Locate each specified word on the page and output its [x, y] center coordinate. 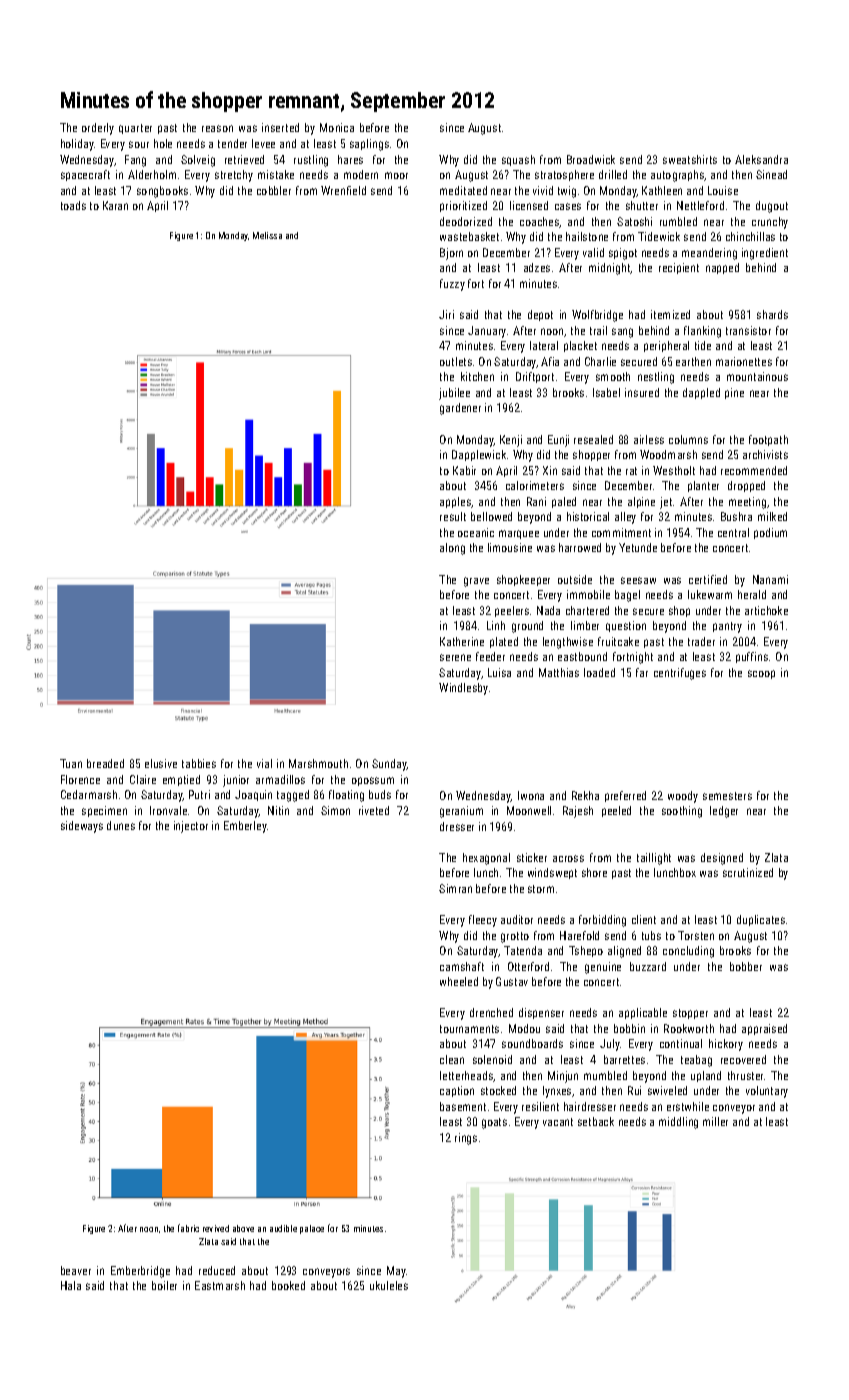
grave [476, 582]
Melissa [267, 235]
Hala [71, 1285]
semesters [727, 796]
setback [596, 1121]
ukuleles [389, 1285]
